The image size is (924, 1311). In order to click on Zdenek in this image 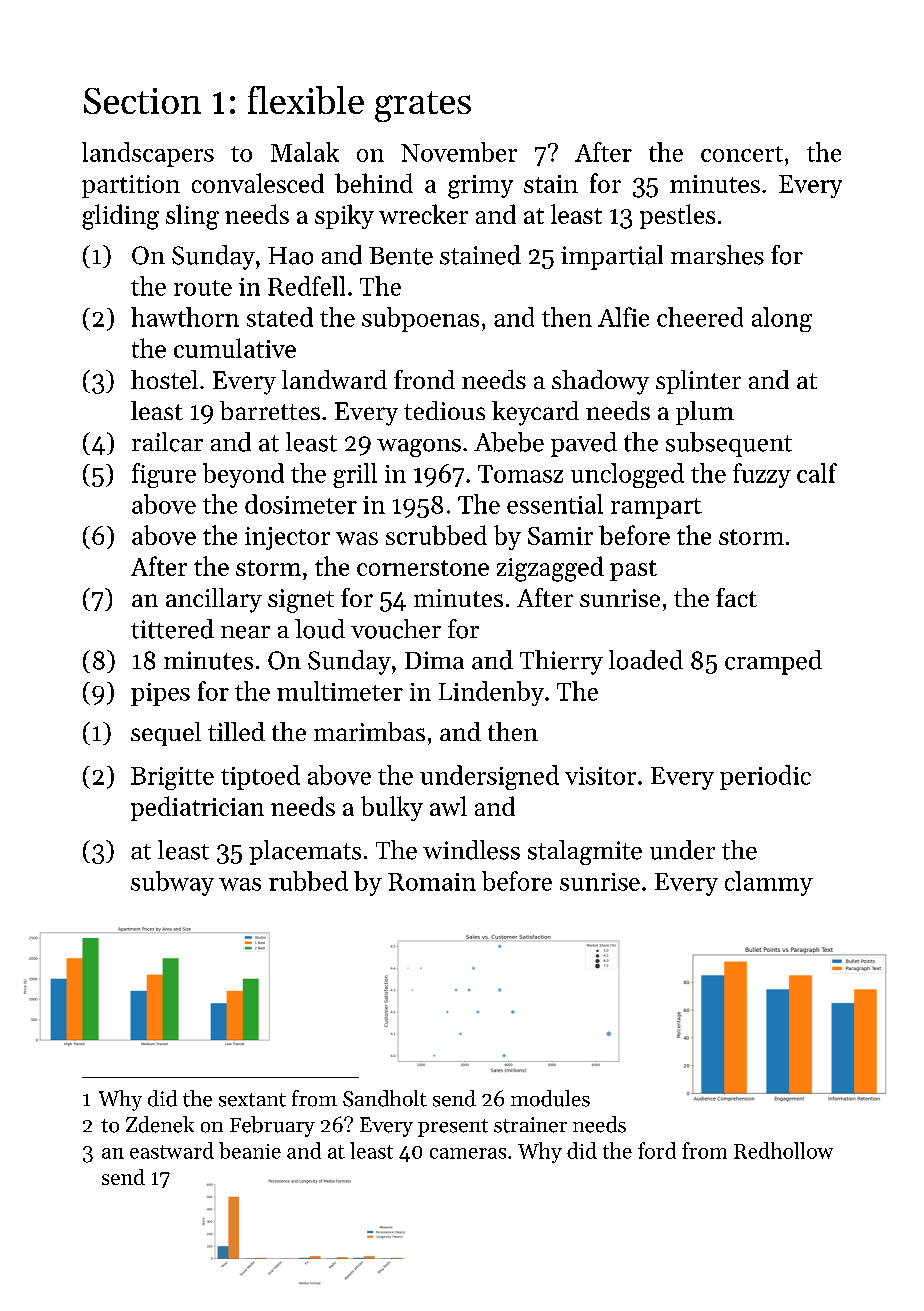, I will do `click(160, 1124)`.
